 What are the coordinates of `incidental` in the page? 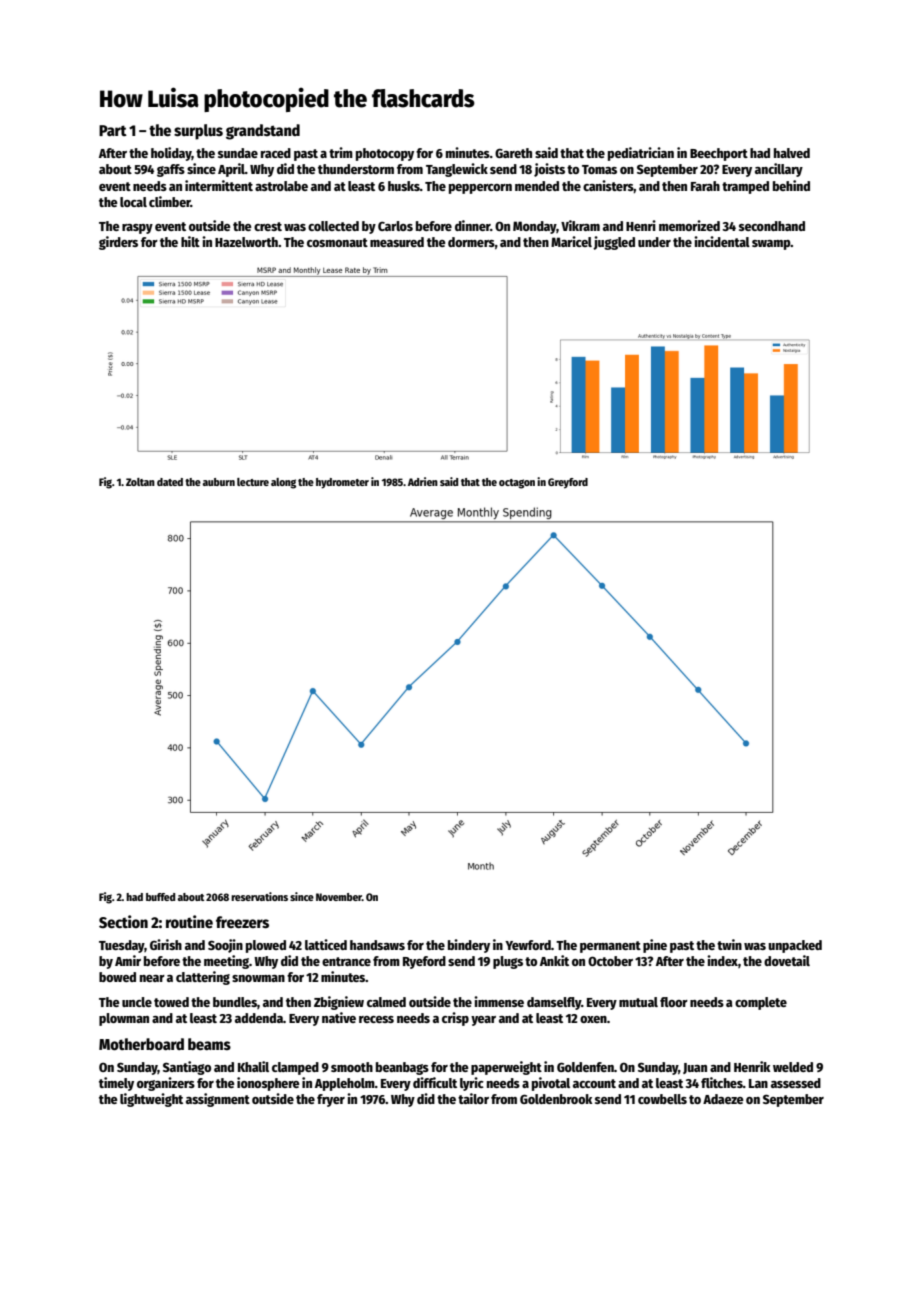 It's located at (722, 241).
